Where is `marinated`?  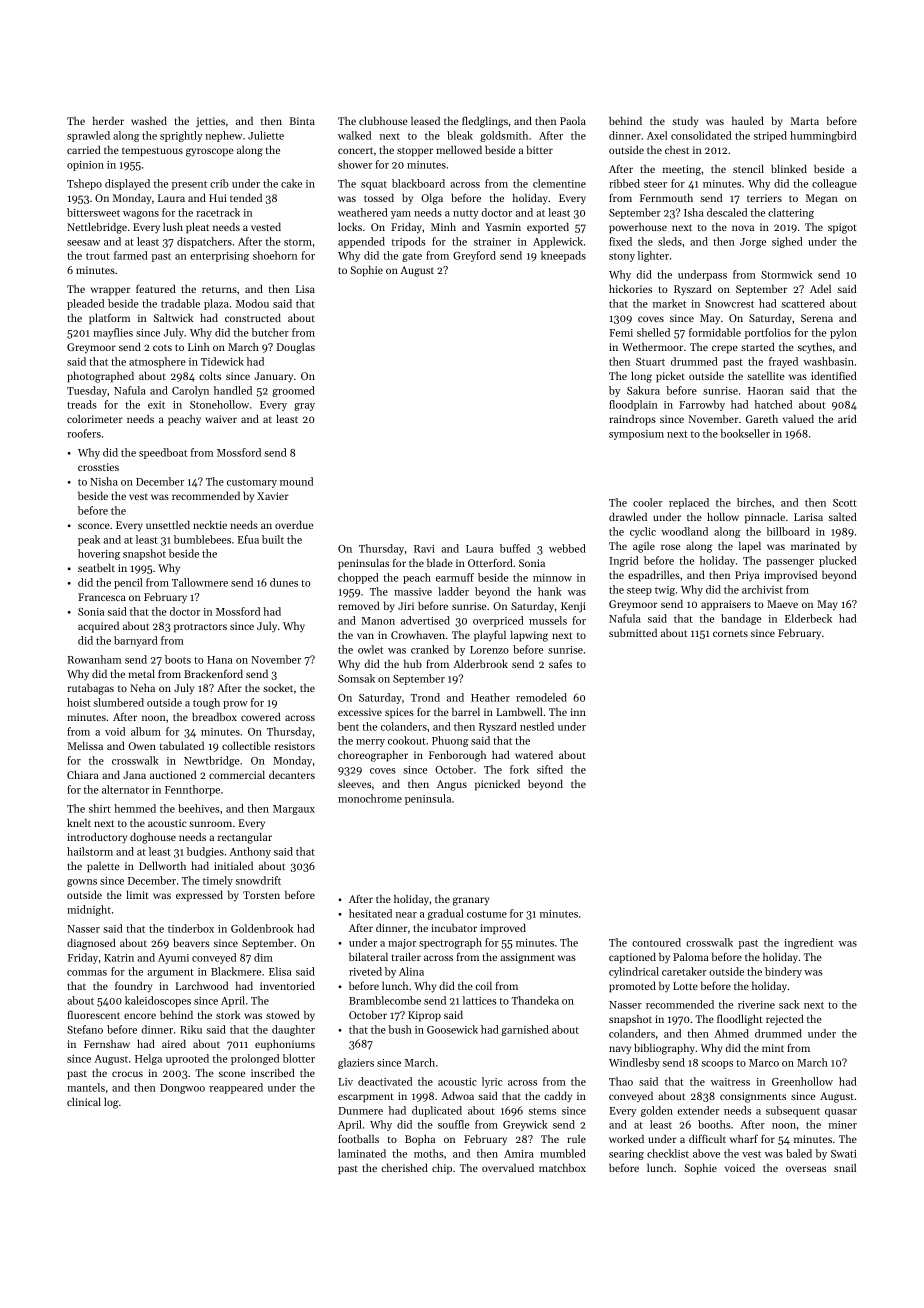 marinated is located at coordinates (815, 545).
